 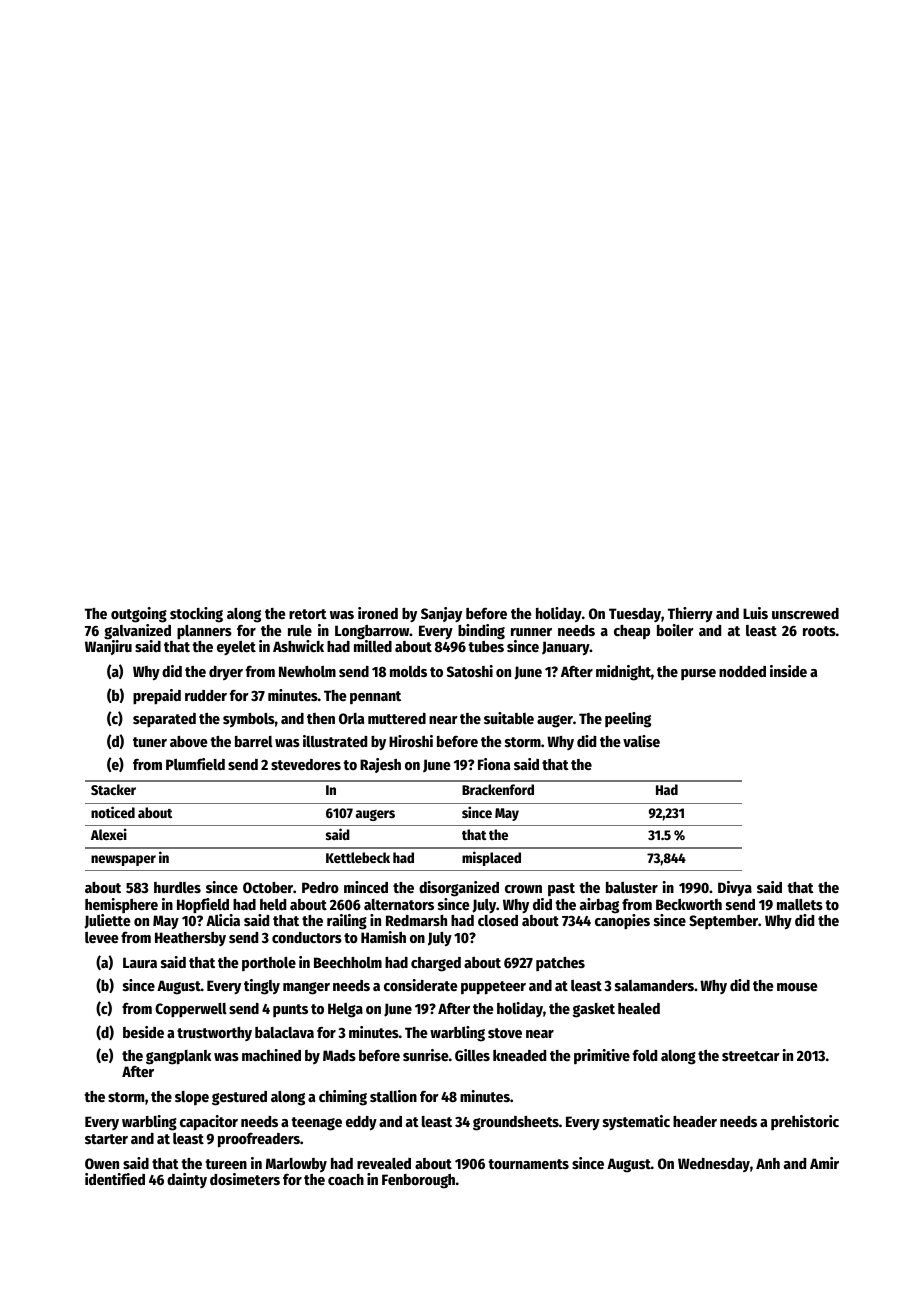 I want to click on Divya, so click(x=735, y=889).
